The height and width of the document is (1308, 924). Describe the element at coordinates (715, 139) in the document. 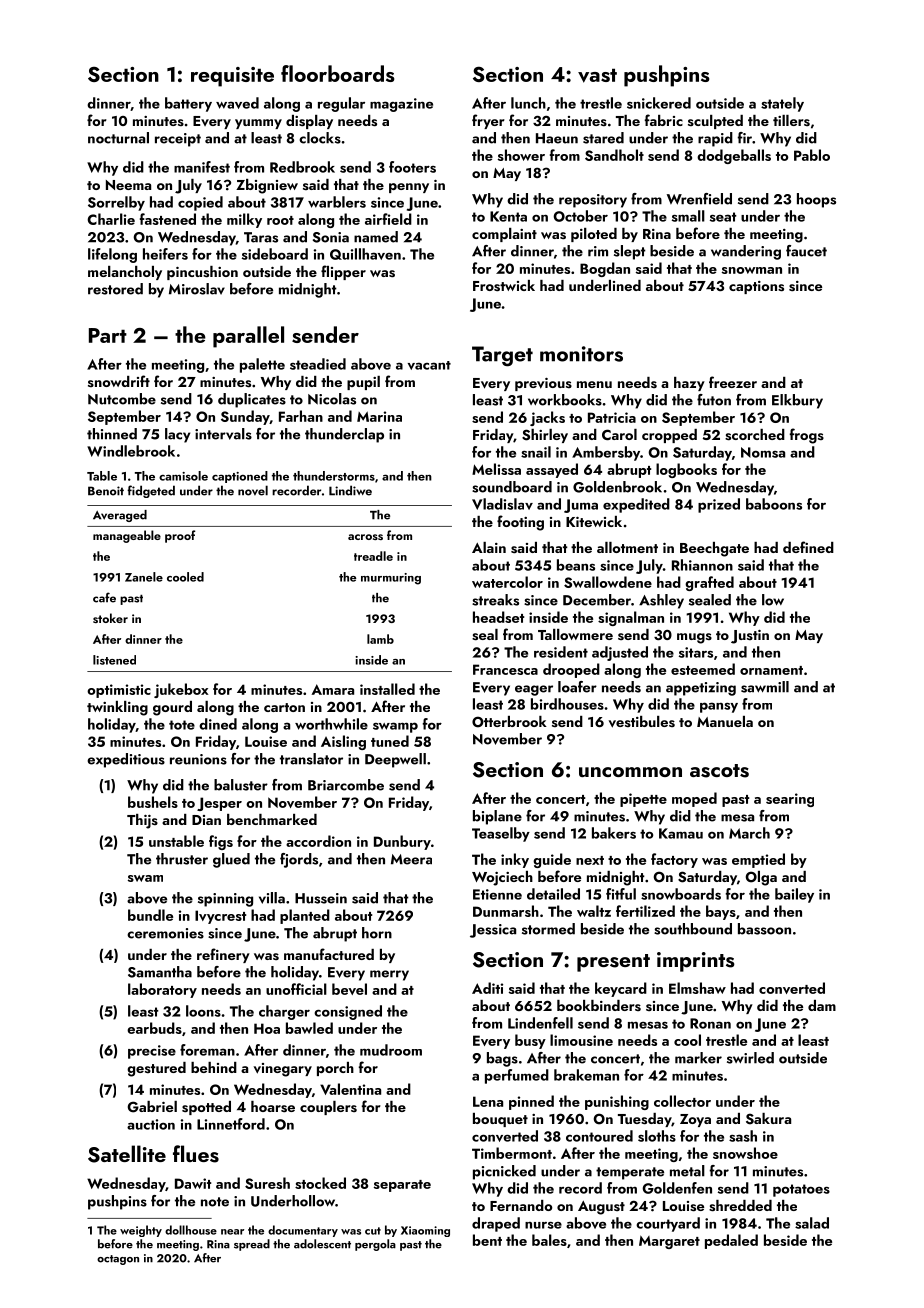

I see `rapid` at that location.
